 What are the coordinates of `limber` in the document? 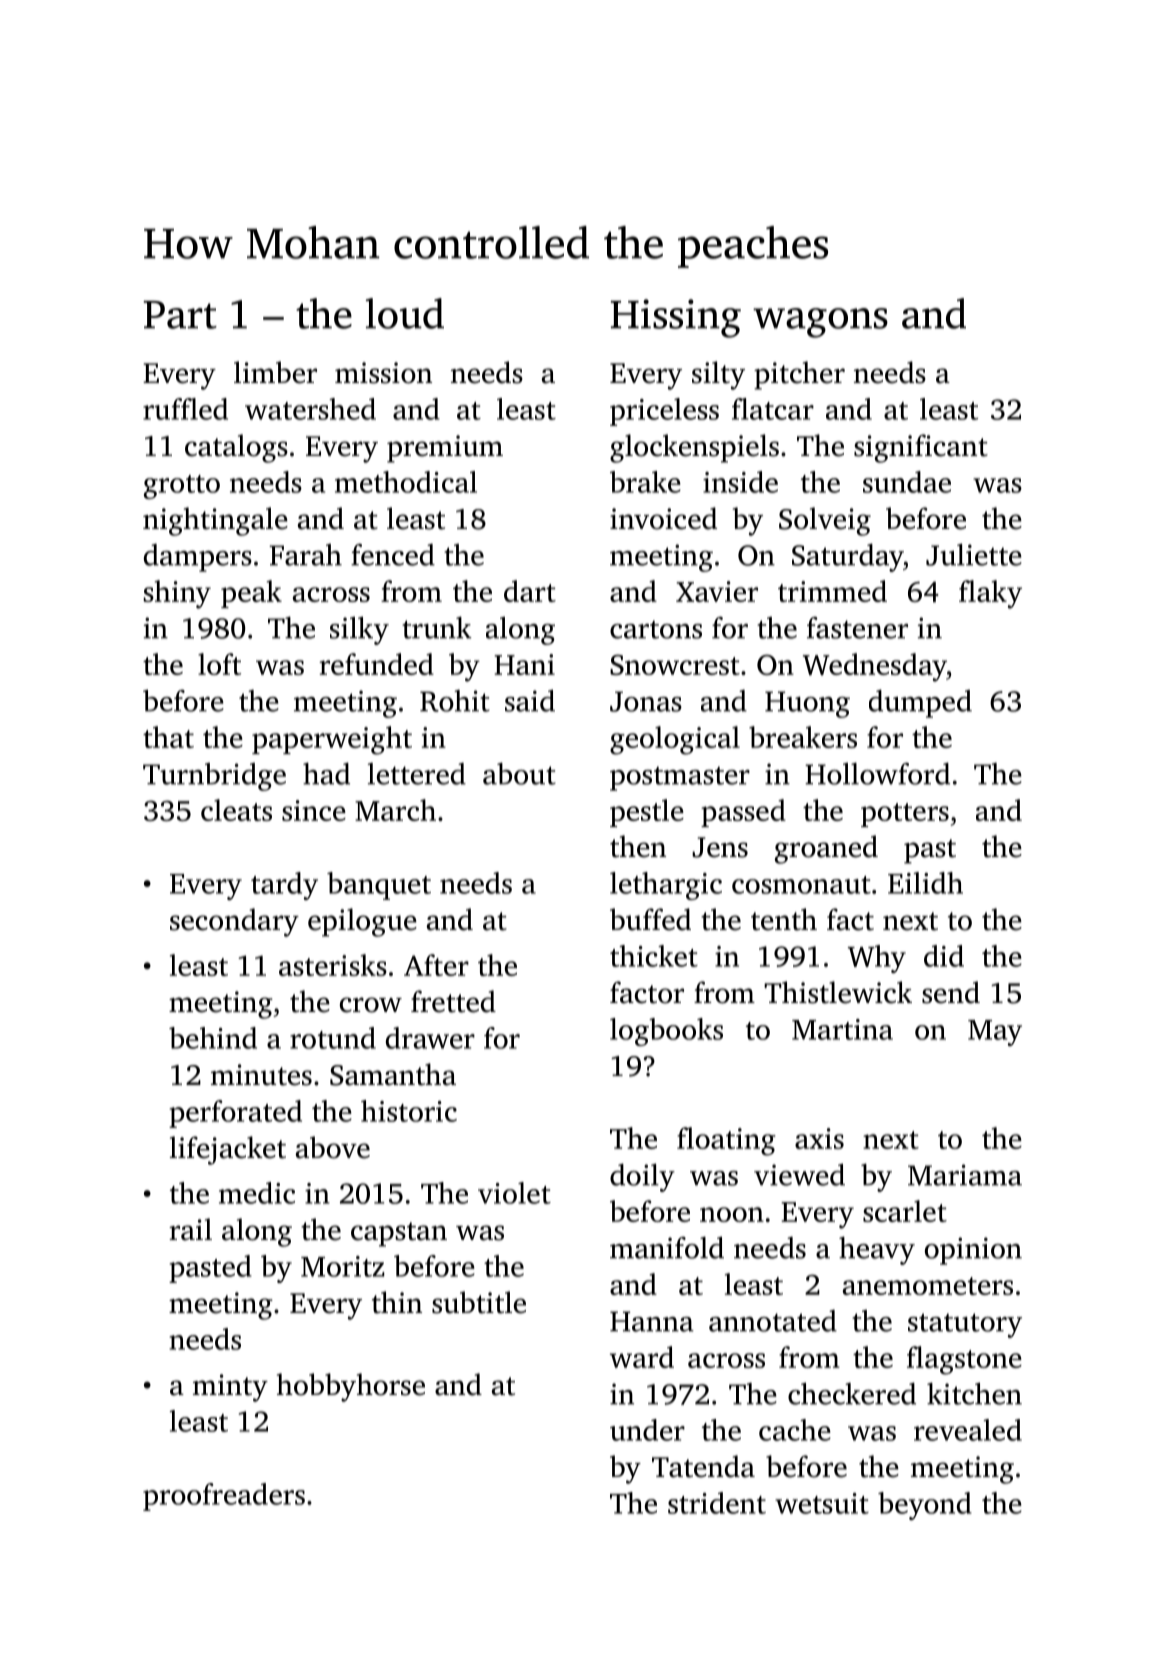 It's located at (275, 372).
